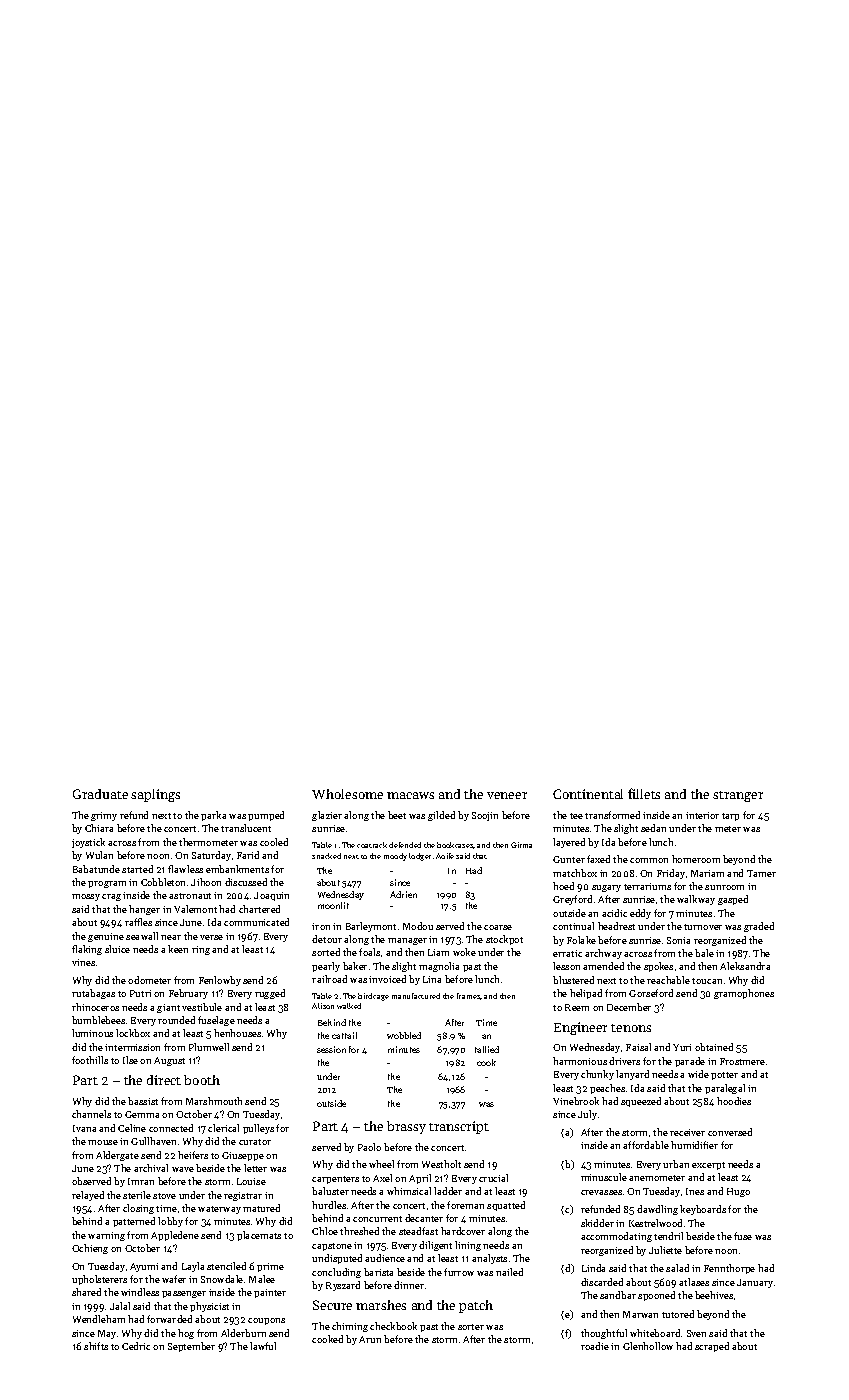 This screenshot has height=1400, width=849. Describe the element at coordinates (191, 1347) in the screenshot. I see `September` at that location.
